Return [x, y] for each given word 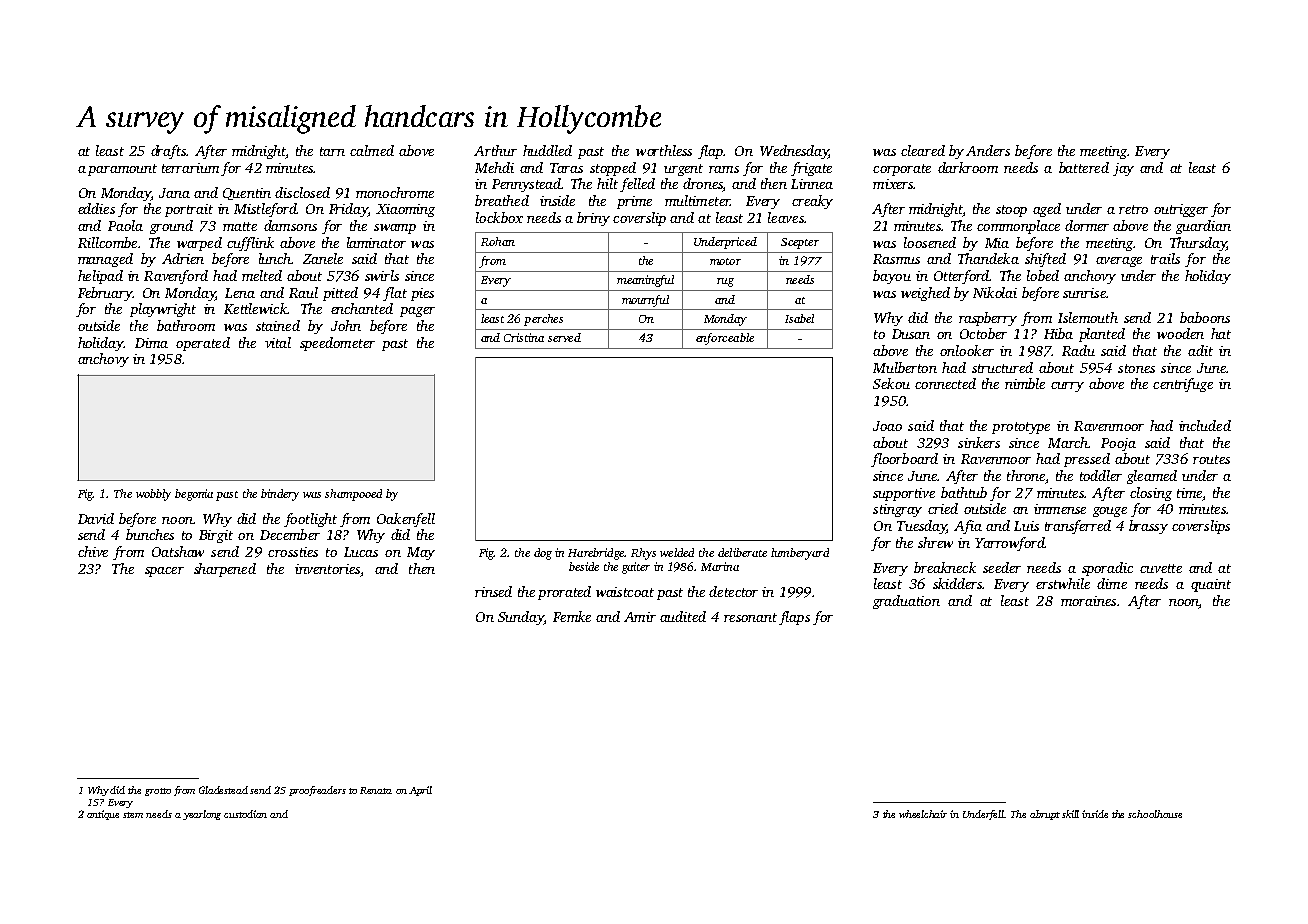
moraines [1088, 601]
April [420, 791]
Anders [988, 150]
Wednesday [794, 152]
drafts [168, 152]
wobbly [153, 495]
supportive [904, 494]
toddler [1101, 475]
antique [103, 815]
